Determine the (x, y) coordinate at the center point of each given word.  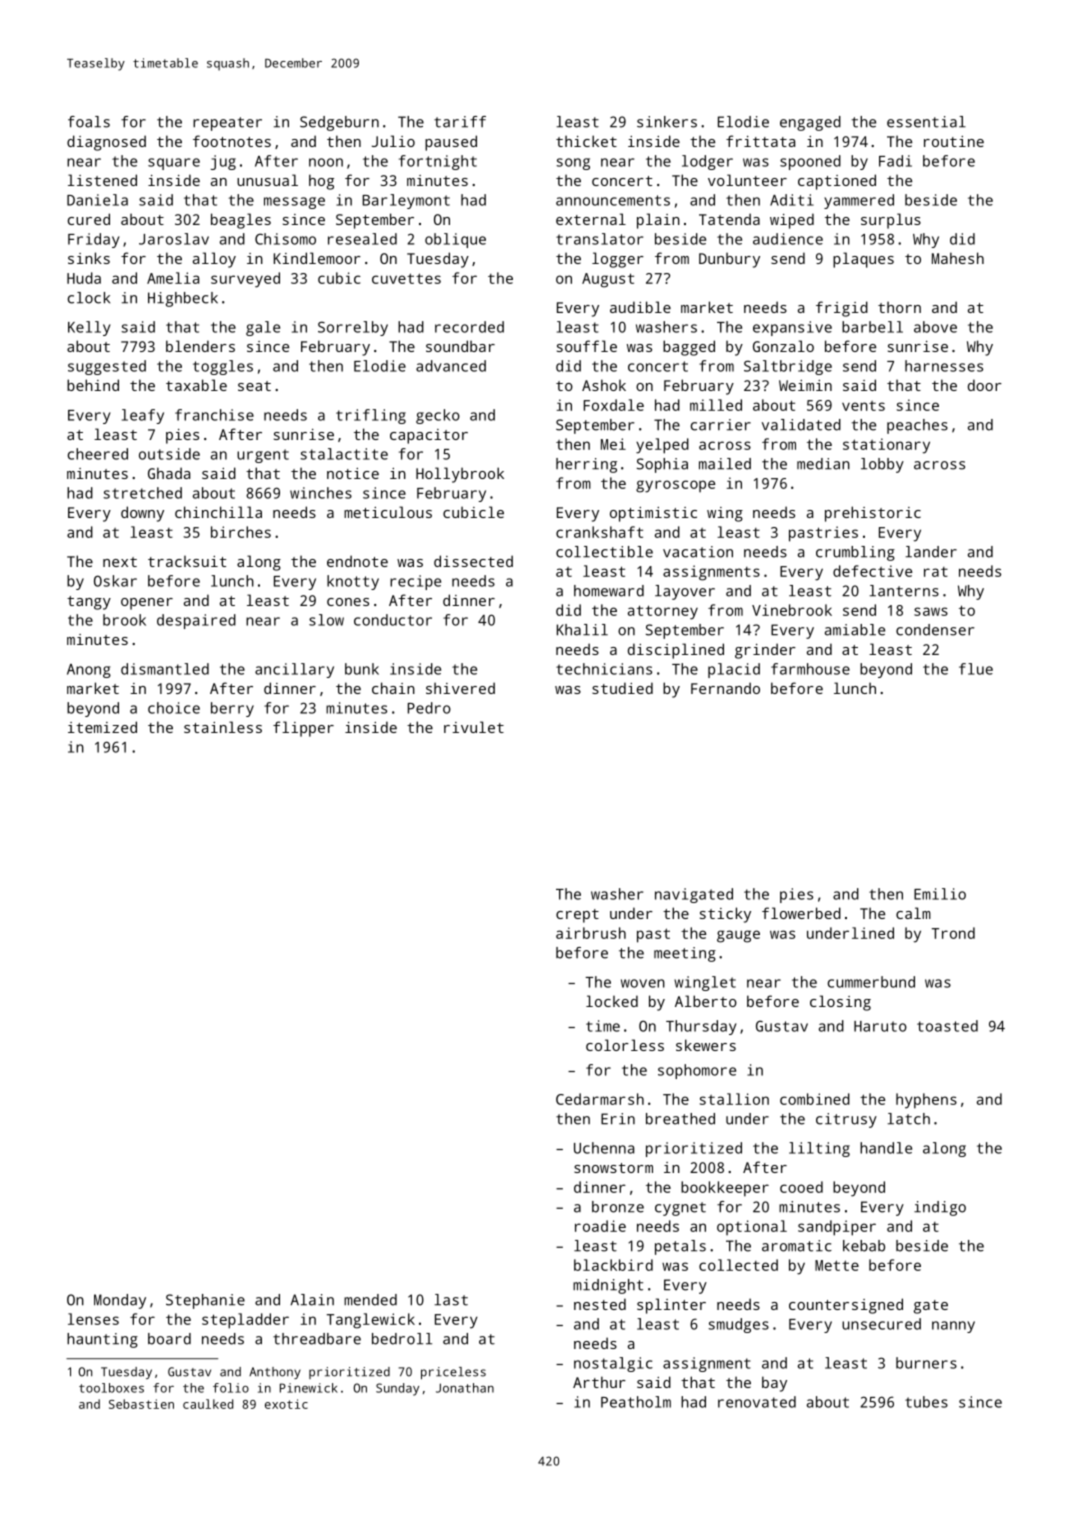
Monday (120, 1301)
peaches (917, 426)
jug (223, 162)
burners (926, 1363)
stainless (223, 727)
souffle (587, 346)
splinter (671, 1306)
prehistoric (873, 514)
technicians (604, 669)
